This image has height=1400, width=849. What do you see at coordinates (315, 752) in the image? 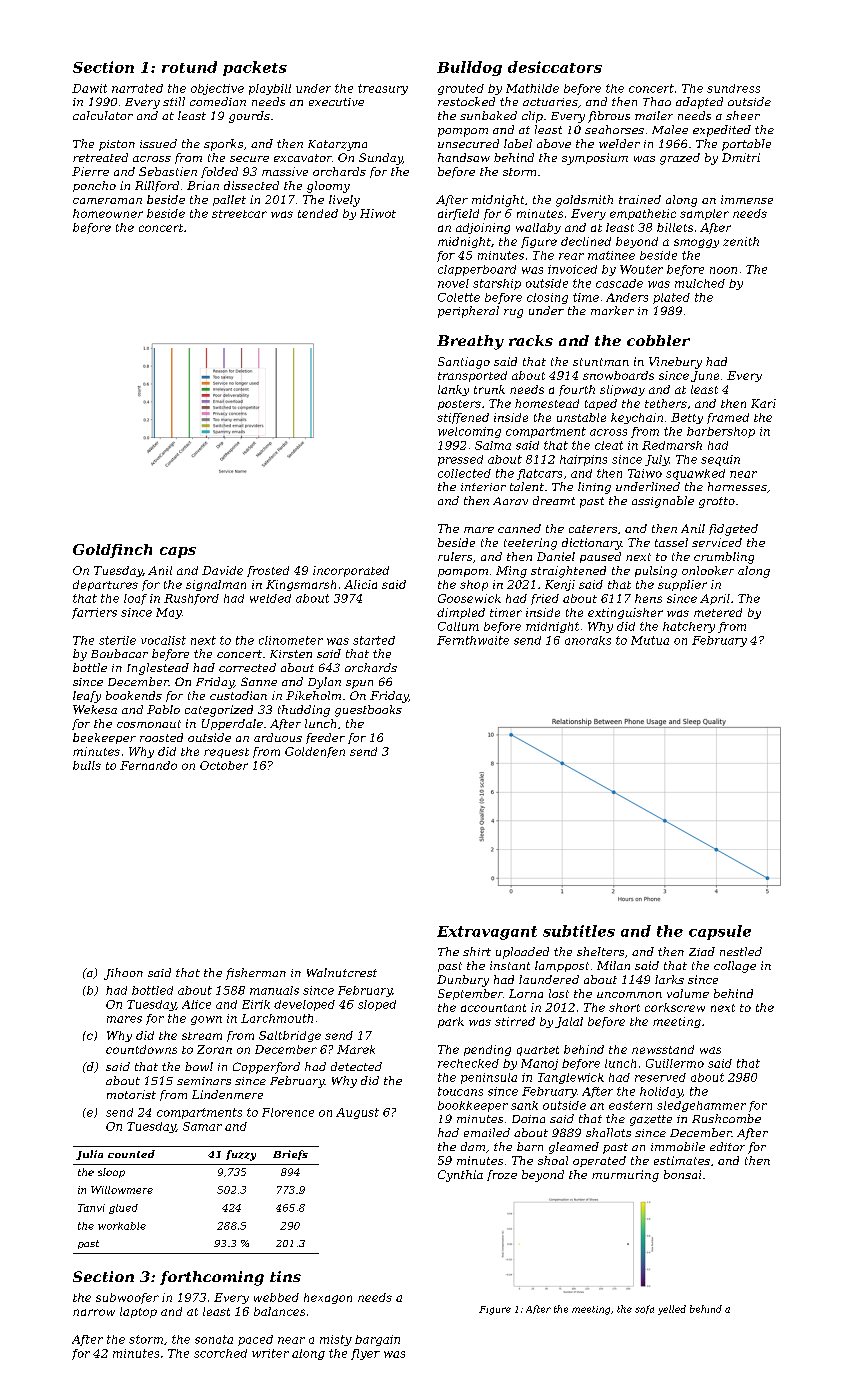
I see `Goldenfen` at bounding box center [315, 752].
